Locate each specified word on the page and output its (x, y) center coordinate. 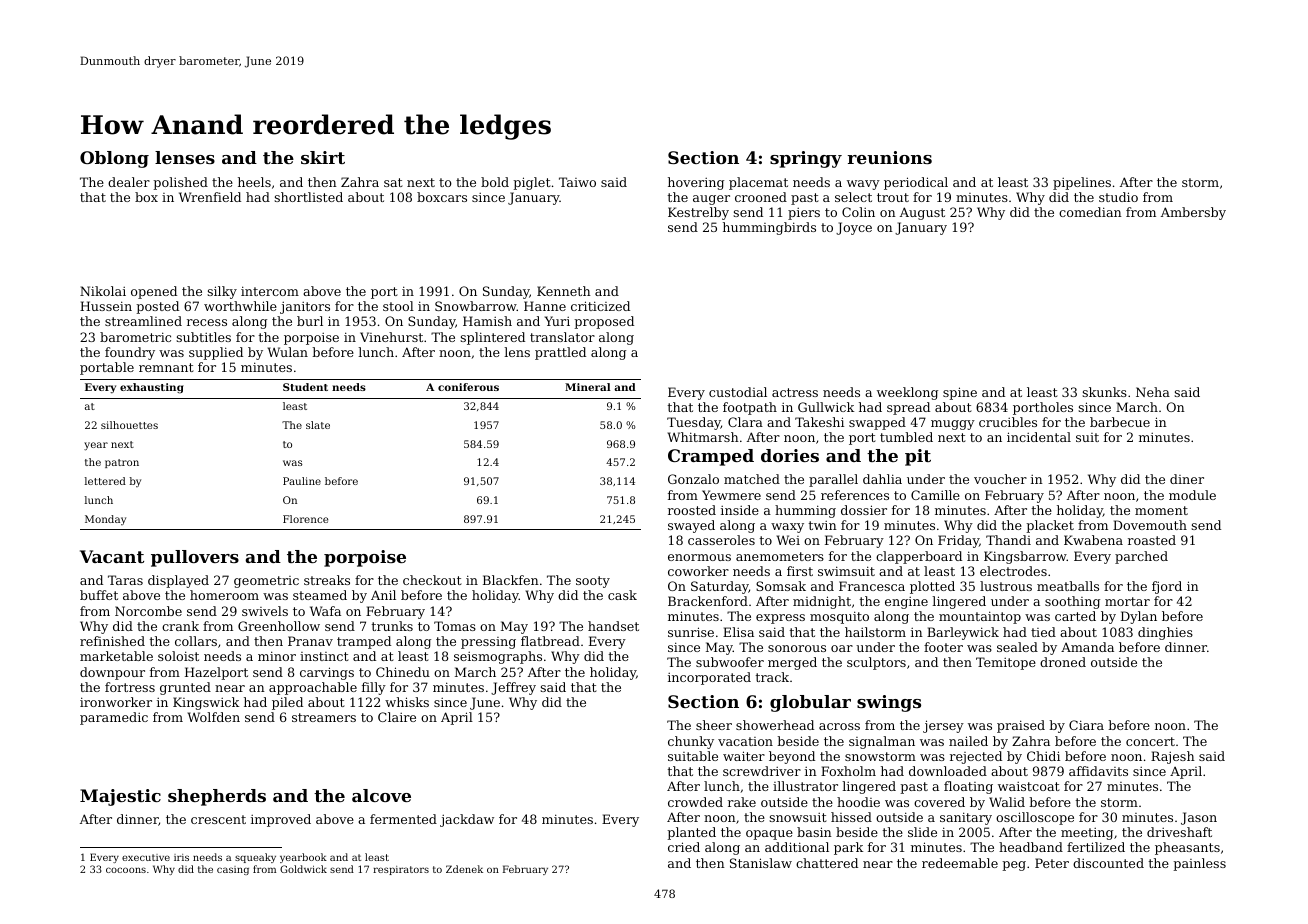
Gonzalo (693, 479)
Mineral (588, 387)
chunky (691, 742)
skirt (323, 157)
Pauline (302, 481)
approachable (313, 688)
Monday (105, 520)
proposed (604, 322)
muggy (953, 425)
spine (960, 393)
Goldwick (303, 869)
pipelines (1082, 183)
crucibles (1008, 422)
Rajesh (1173, 757)
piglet (532, 183)
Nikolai (103, 291)
